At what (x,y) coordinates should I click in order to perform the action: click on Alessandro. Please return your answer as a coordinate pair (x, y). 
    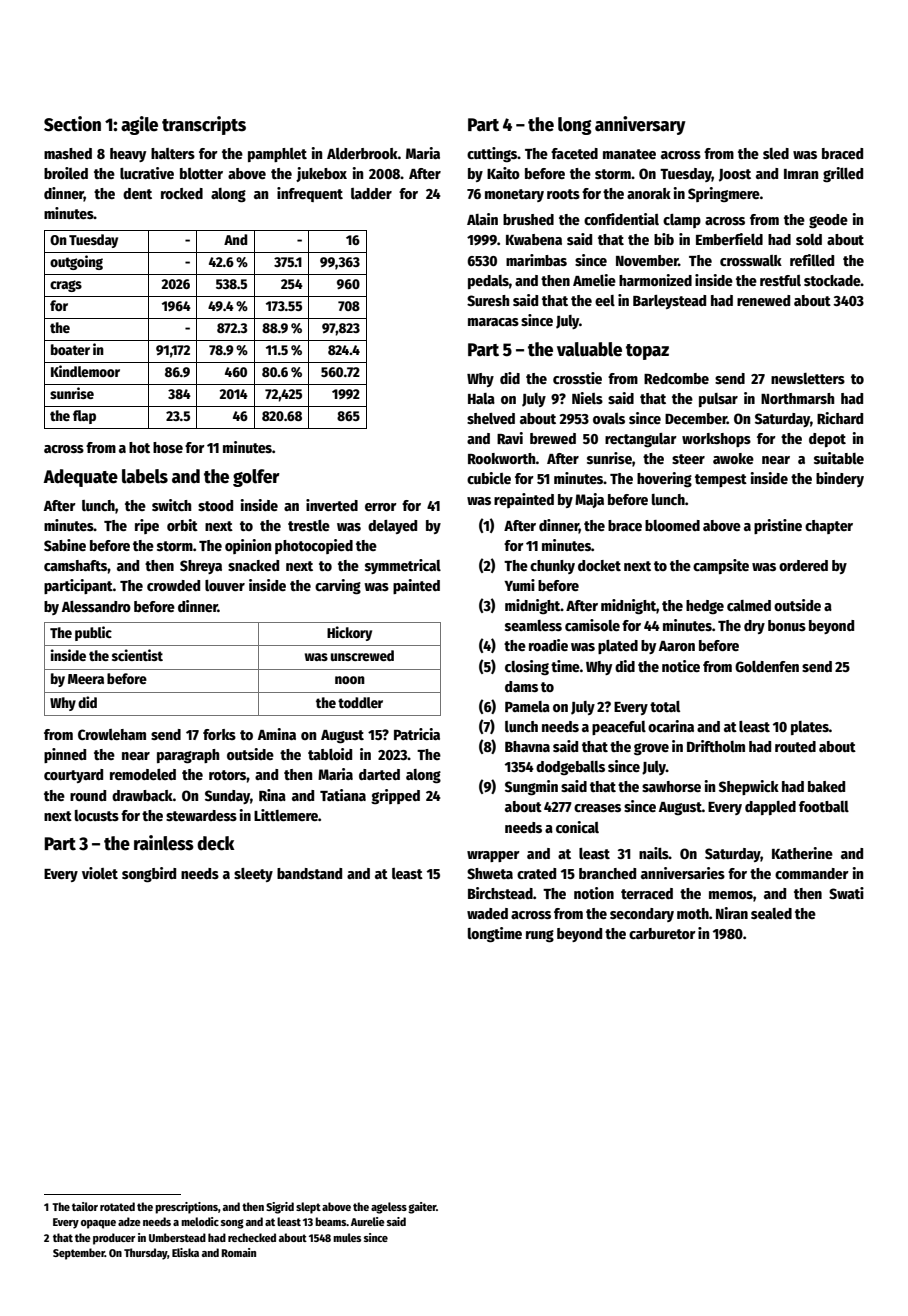
    Looking at the image, I should click on (96, 606).
